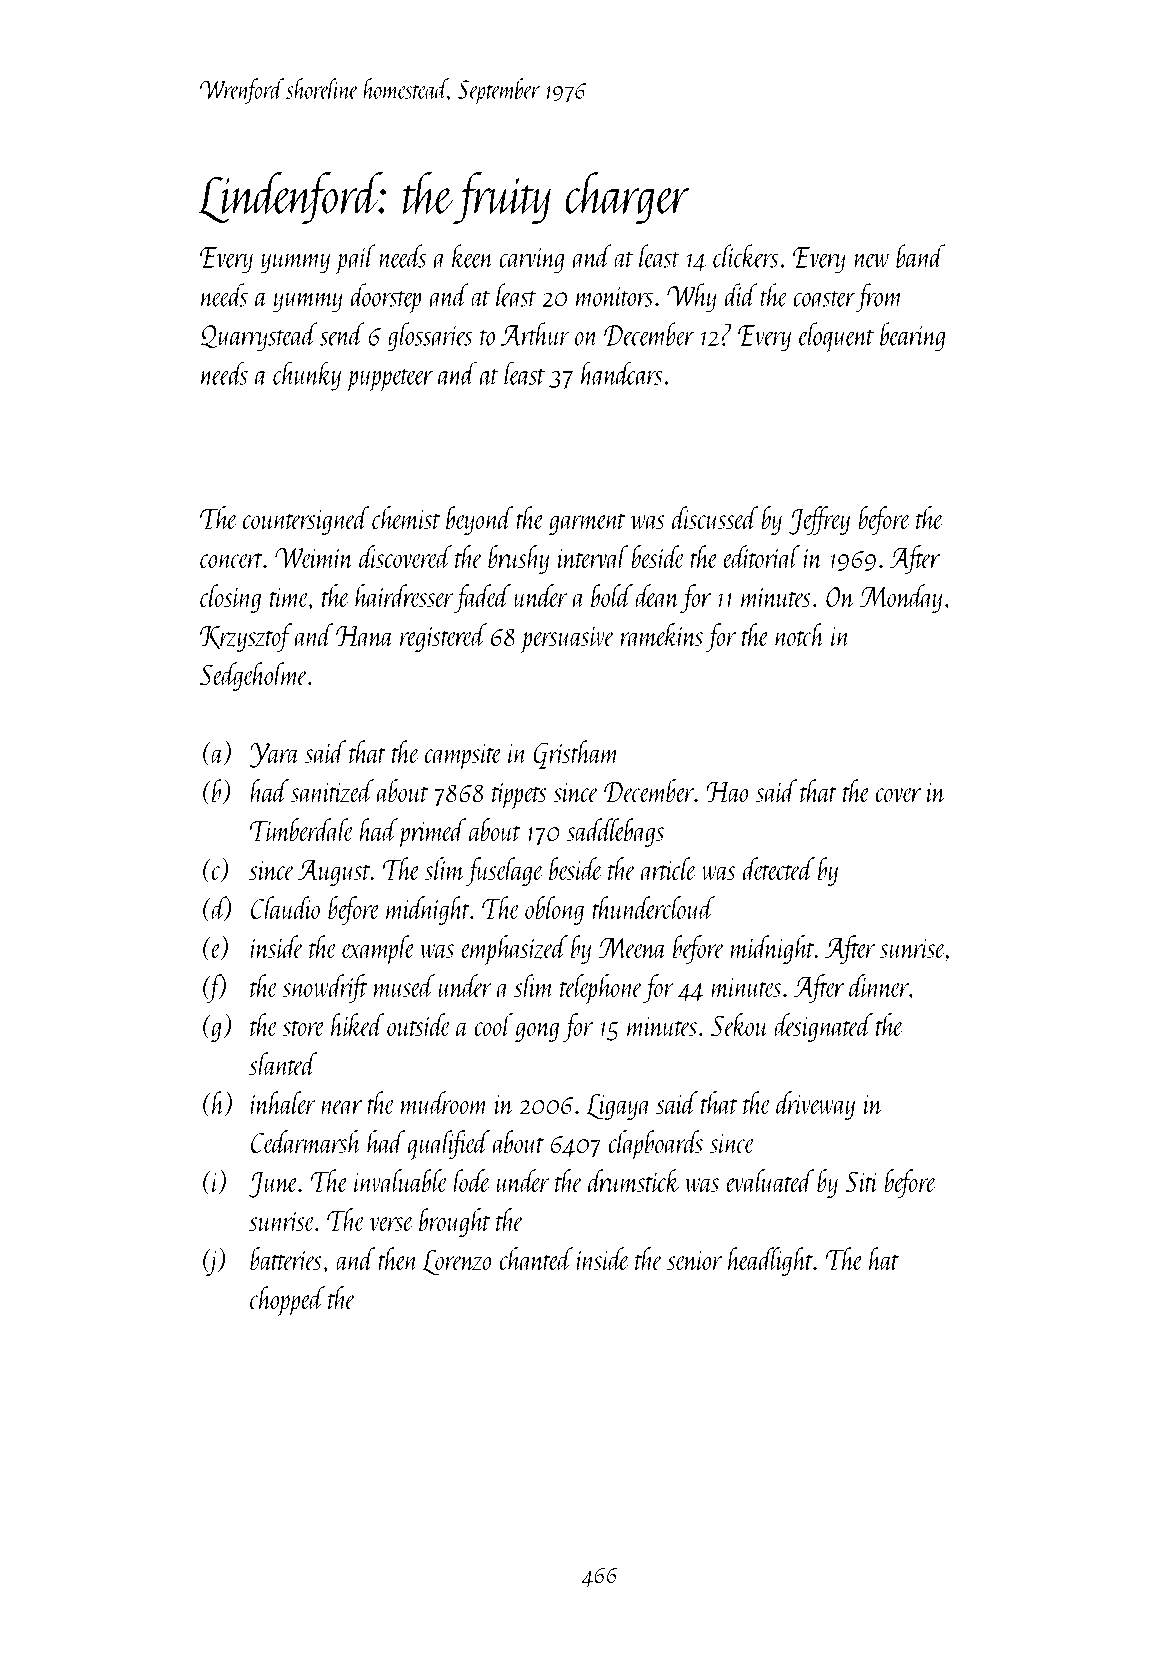 The image size is (1165, 1654). I want to click on Timberdale, so click(302, 830).
